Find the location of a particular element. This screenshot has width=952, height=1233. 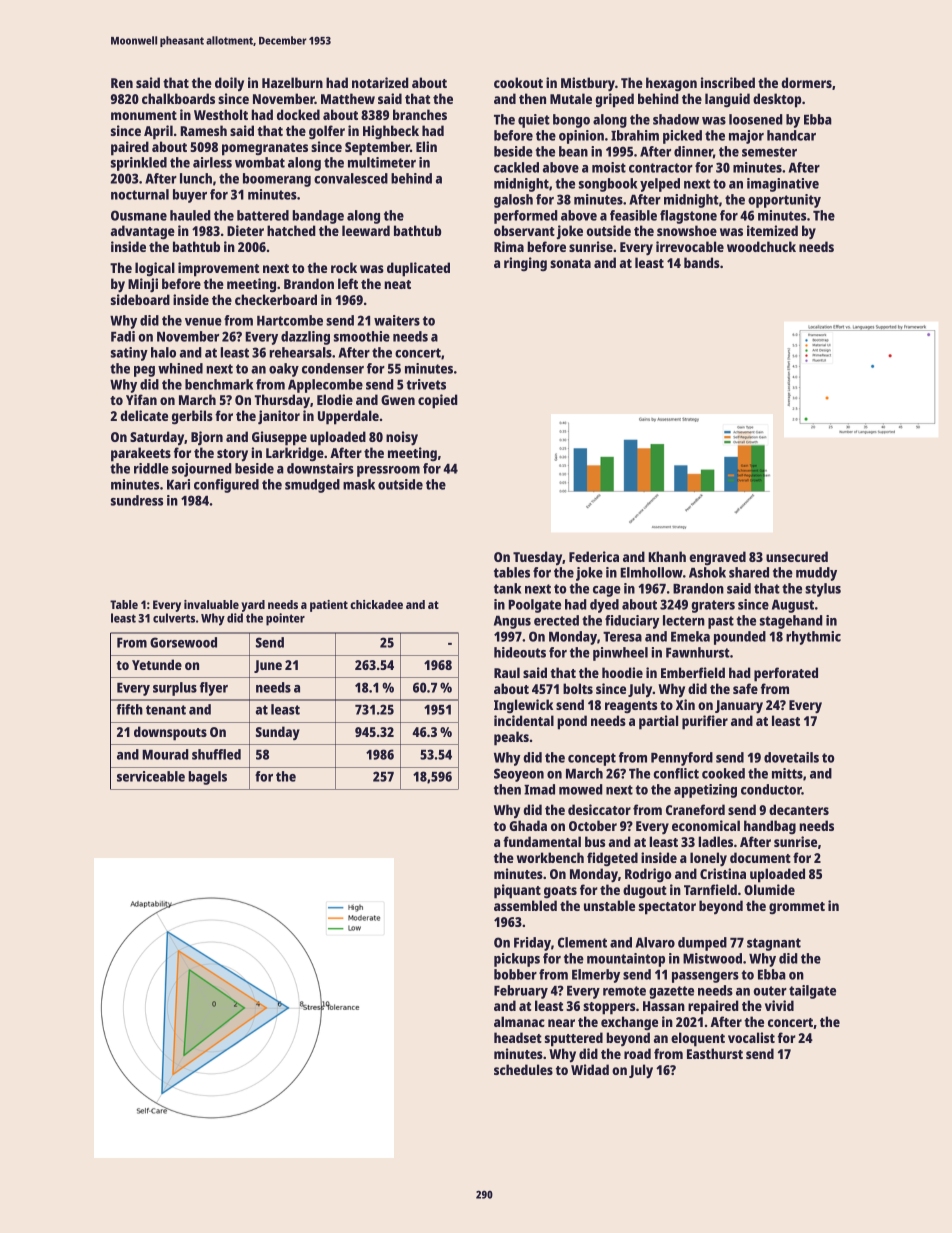

woodchuck is located at coordinates (761, 246).
